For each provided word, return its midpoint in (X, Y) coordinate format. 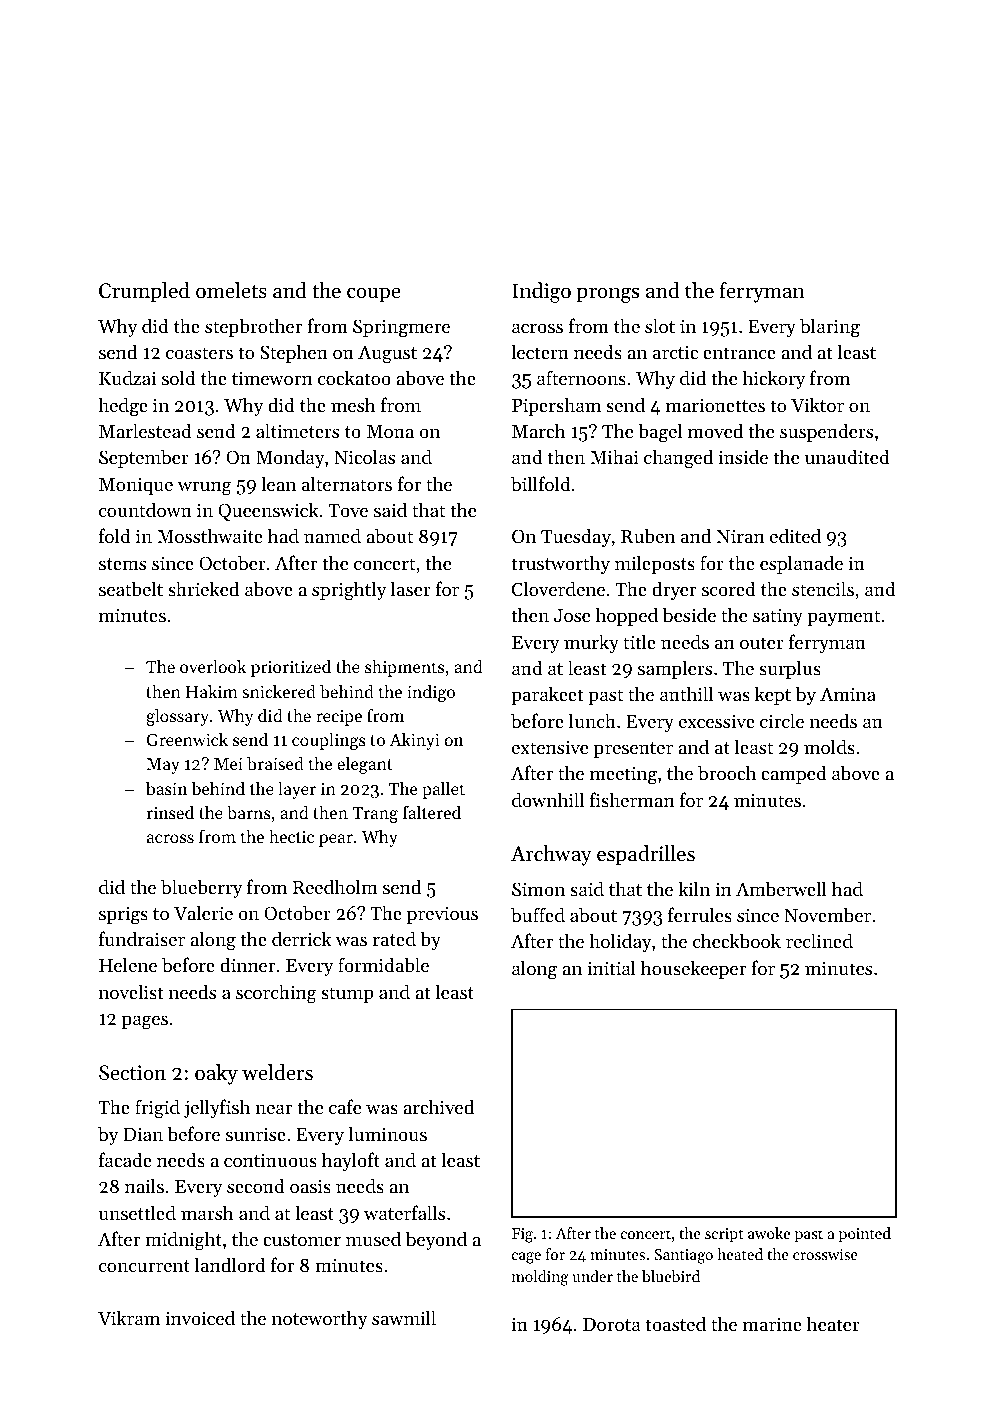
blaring (830, 328)
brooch (727, 773)
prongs (607, 295)
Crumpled (144, 292)
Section (132, 1073)
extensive (550, 747)
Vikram (129, 1317)
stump (347, 995)
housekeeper (693, 969)
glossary (177, 717)
